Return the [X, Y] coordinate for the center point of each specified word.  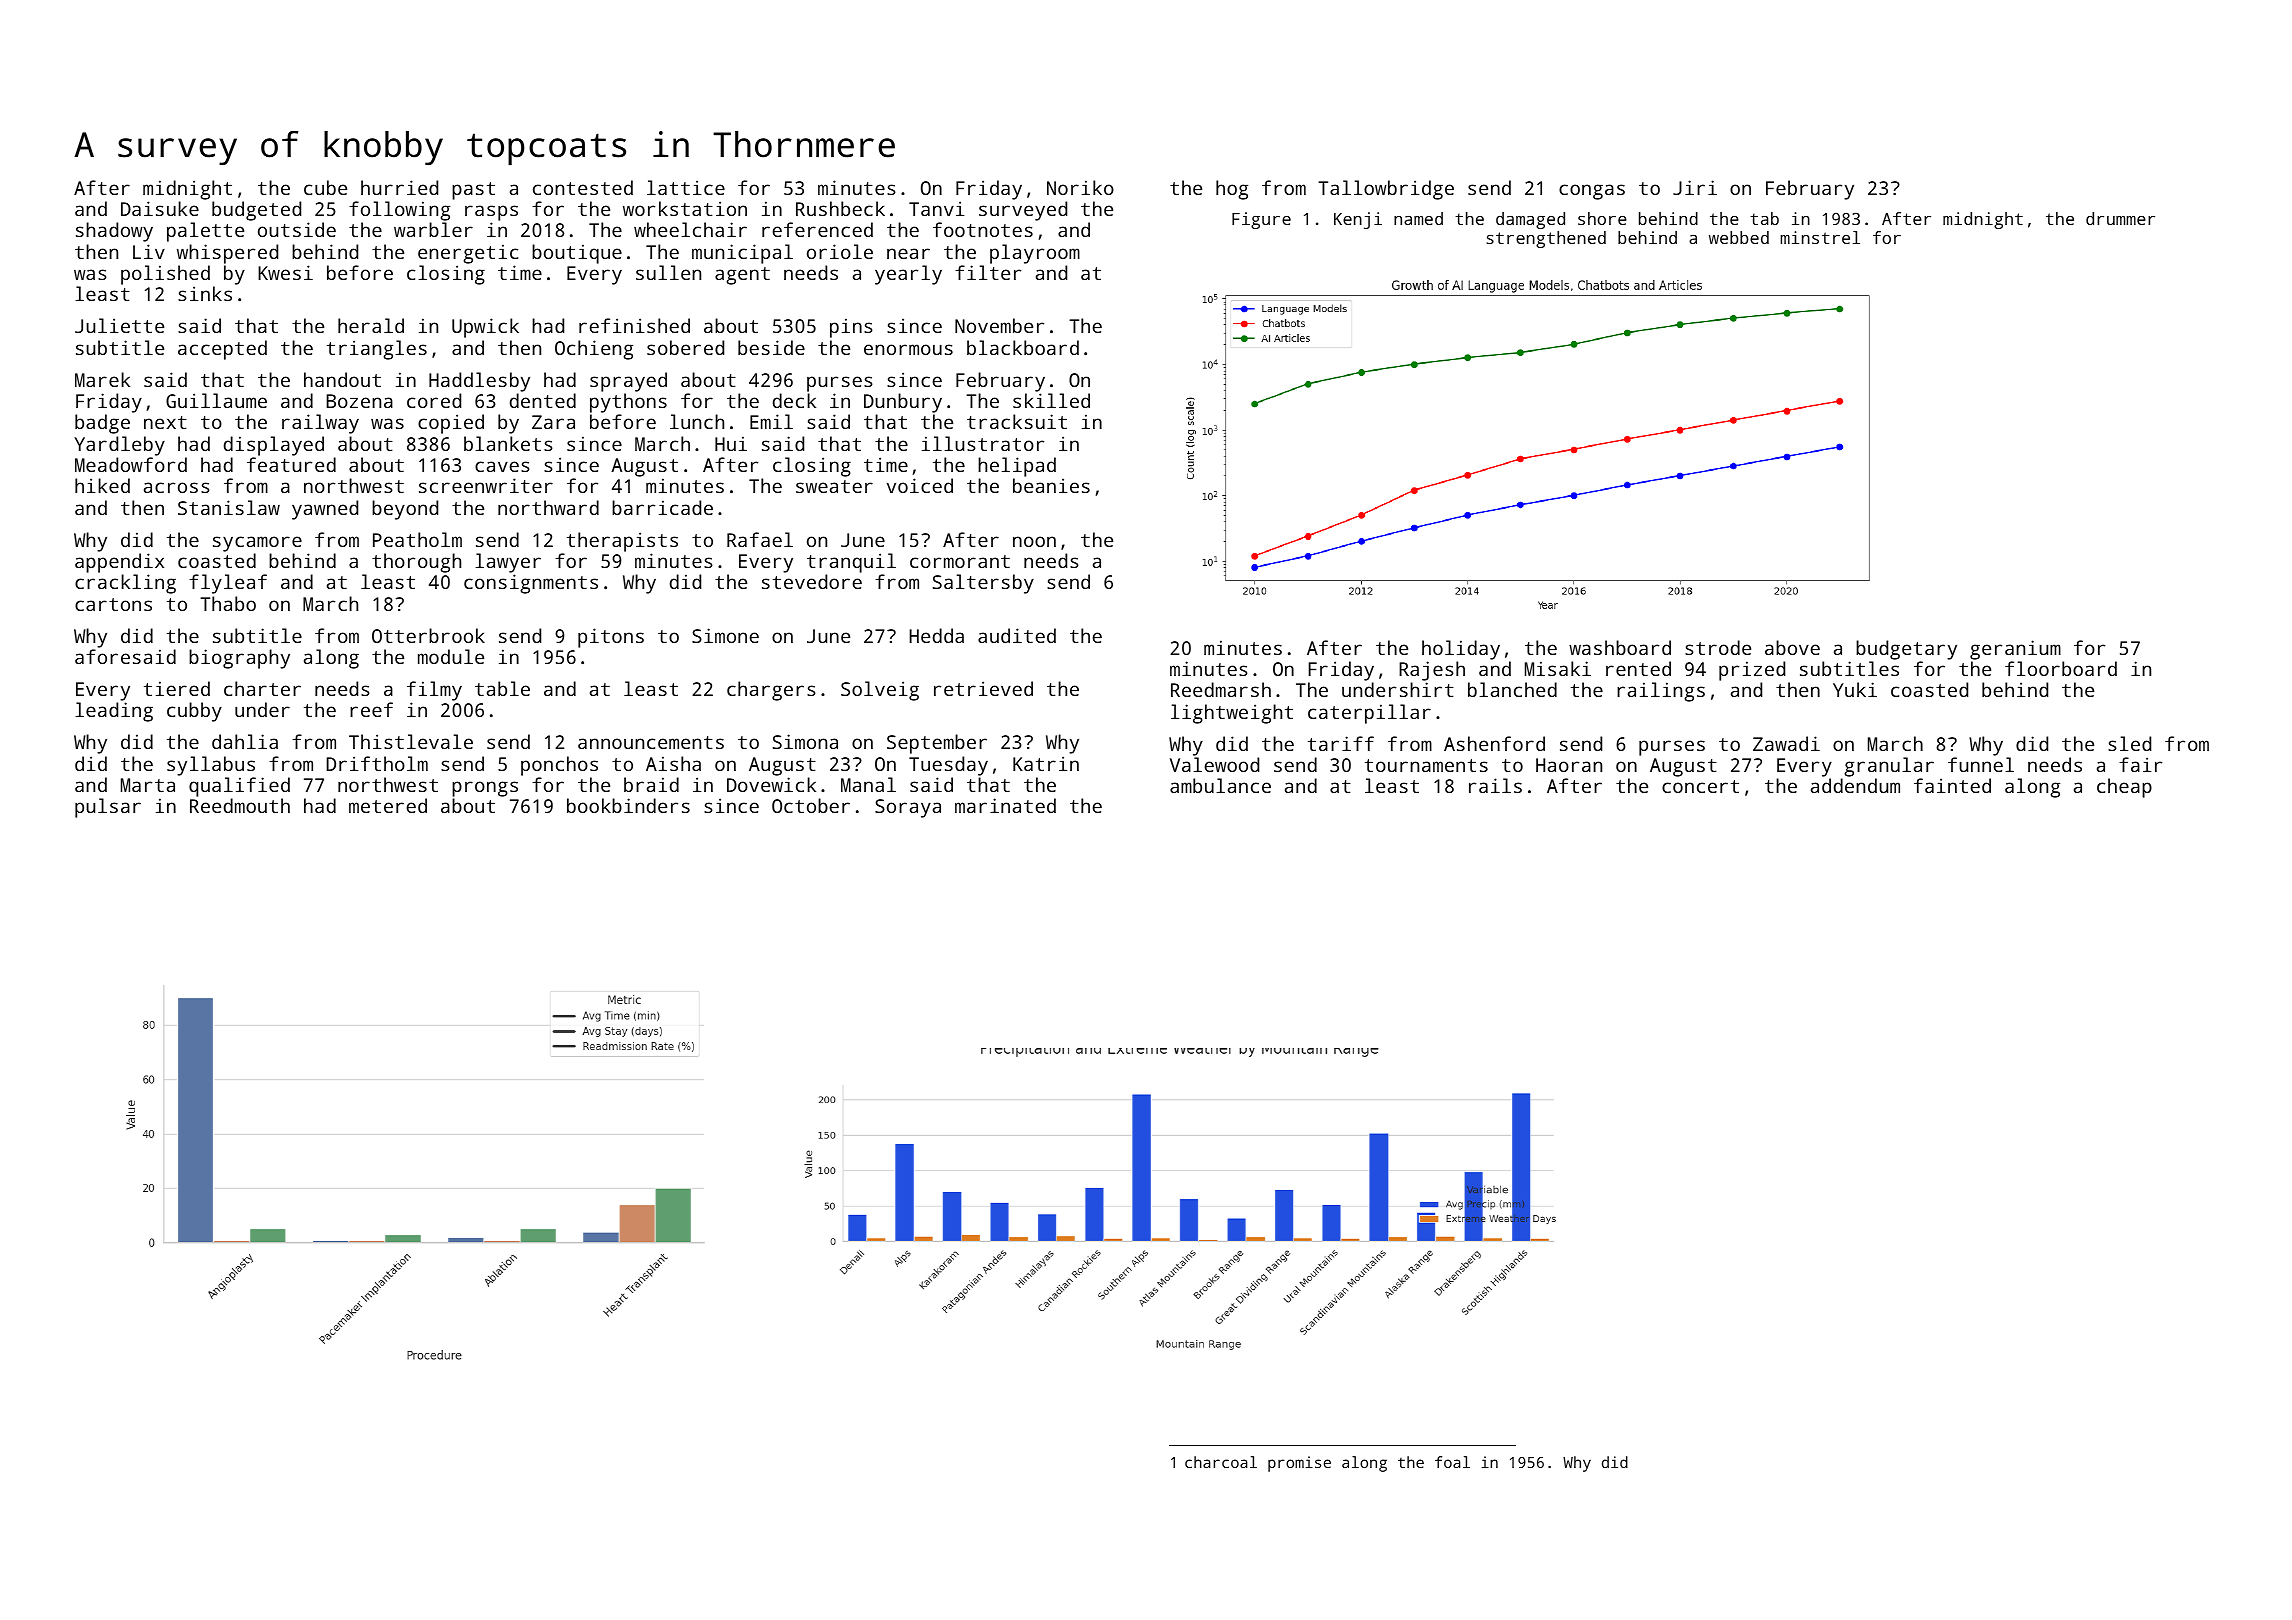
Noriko [1080, 187]
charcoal [1221, 1462]
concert [1700, 786]
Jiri [1695, 187]
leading [114, 712]
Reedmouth [240, 805]
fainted [1952, 785]
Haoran [1569, 765]
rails [1495, 785]
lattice [686, 187]
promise [1299, 1464]
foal [1452, 1462]
